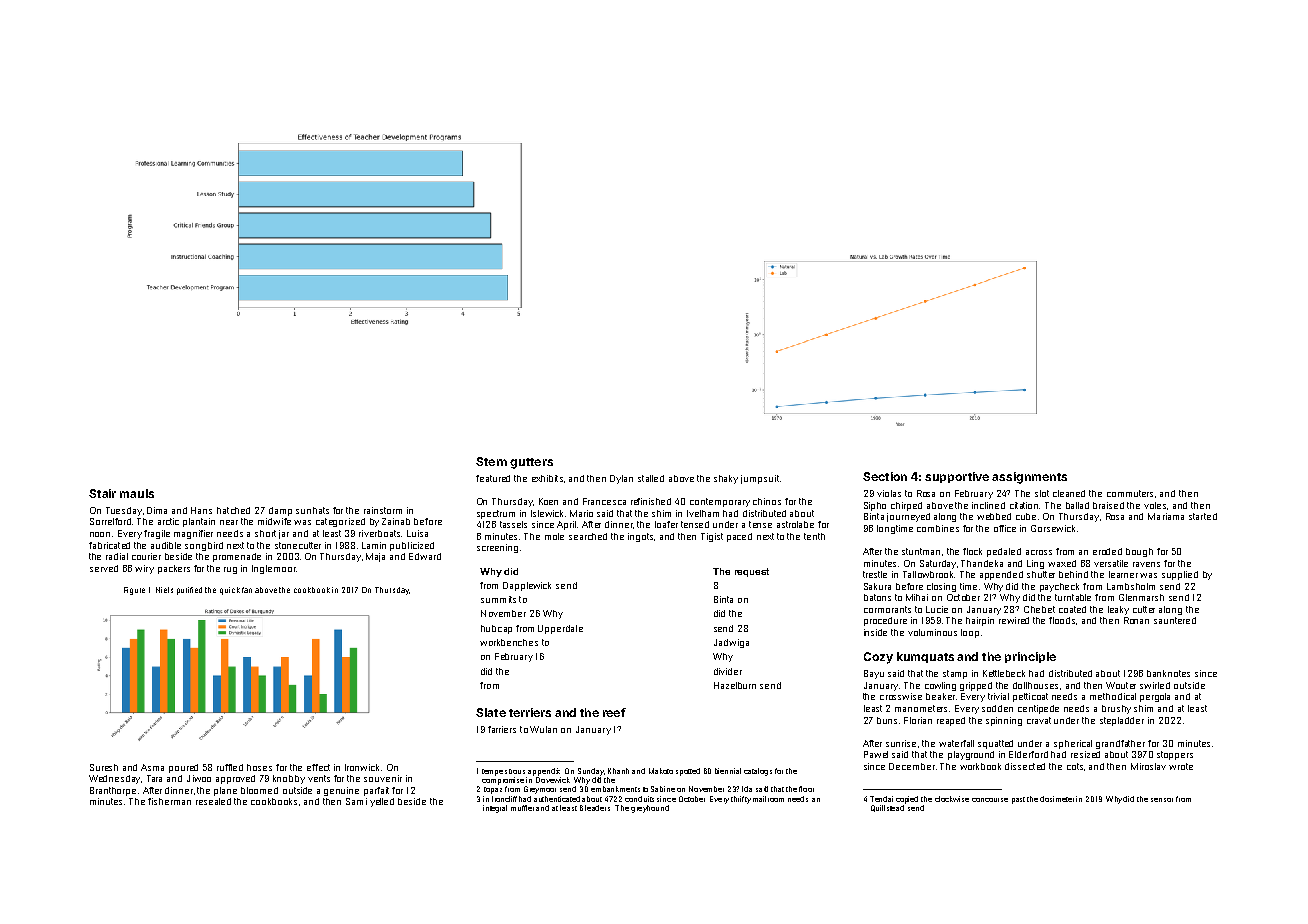 This page has width=1308, height=924. Describe the element at coordinates (1029, 478) in the page. I see `assignments` at that location.
